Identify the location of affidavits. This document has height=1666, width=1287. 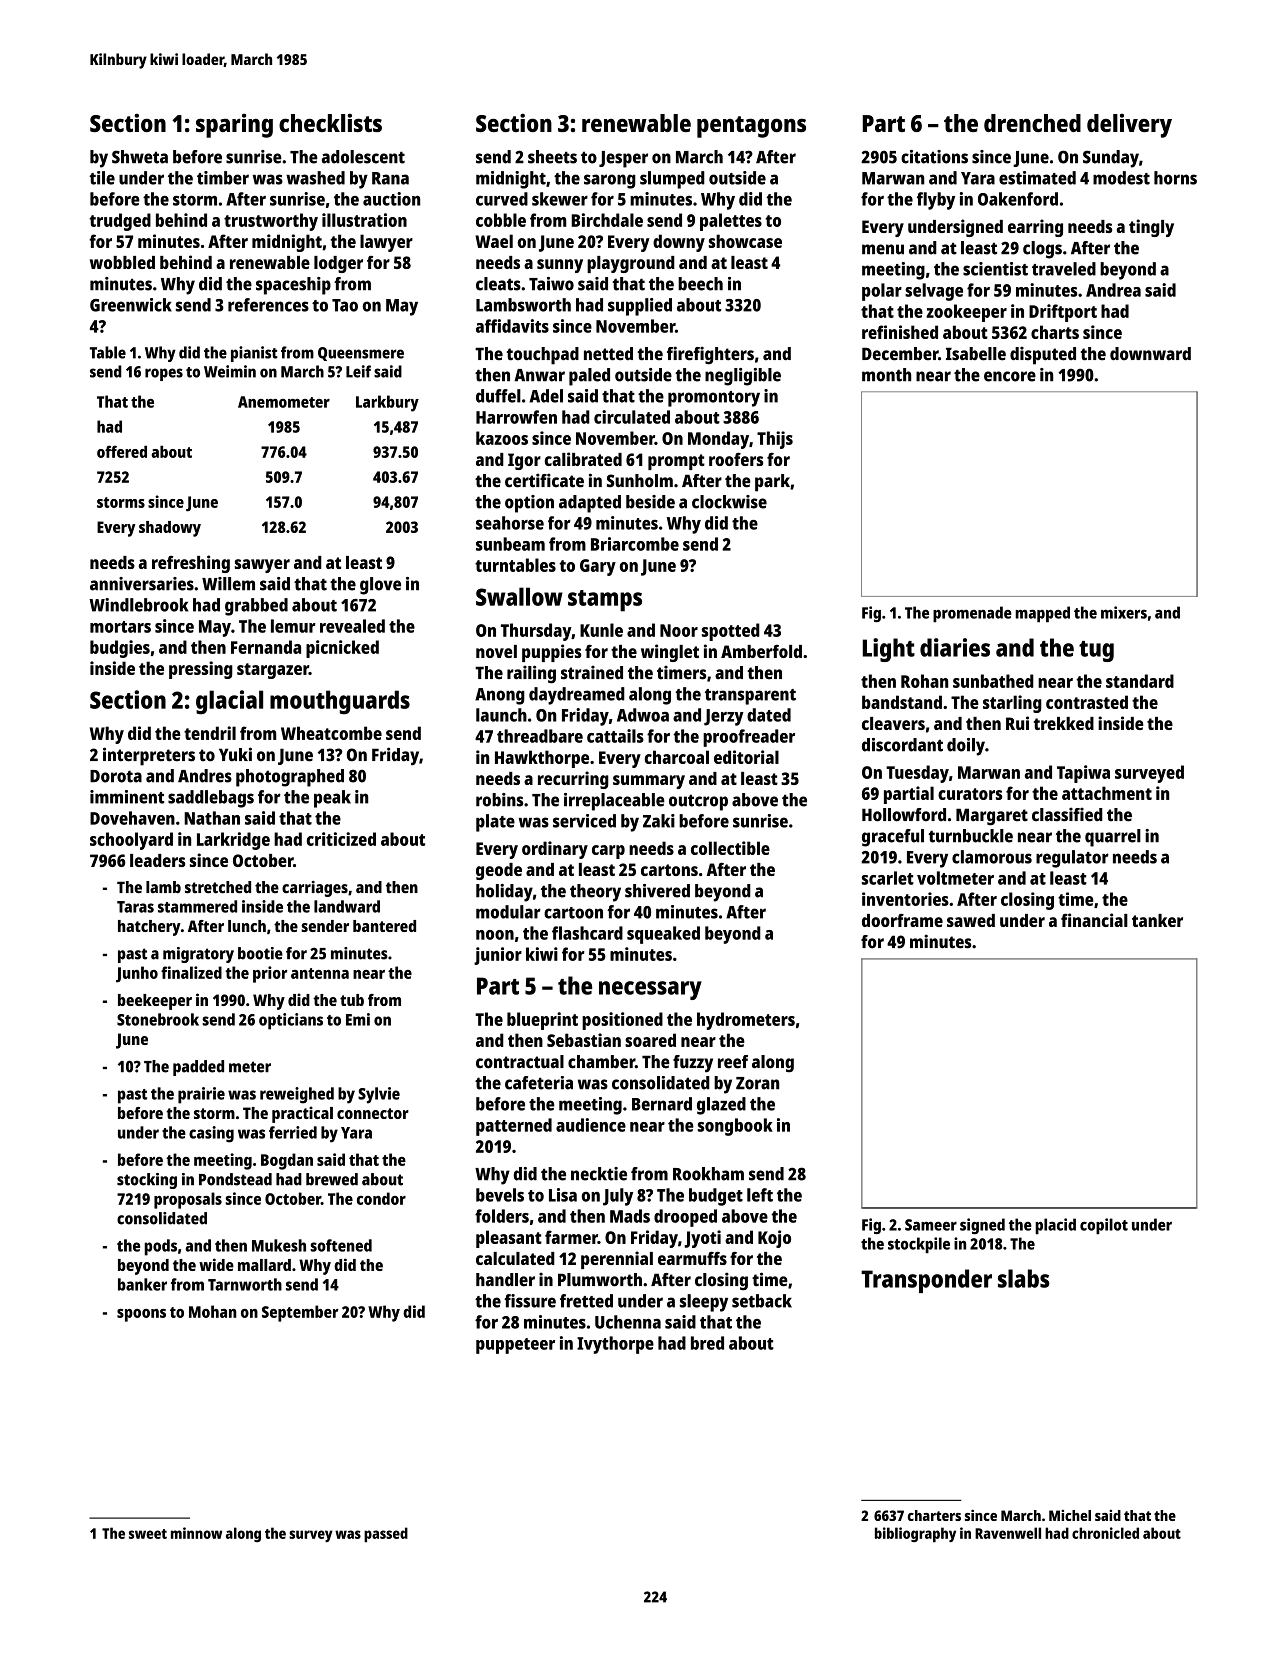
(512, 326).
